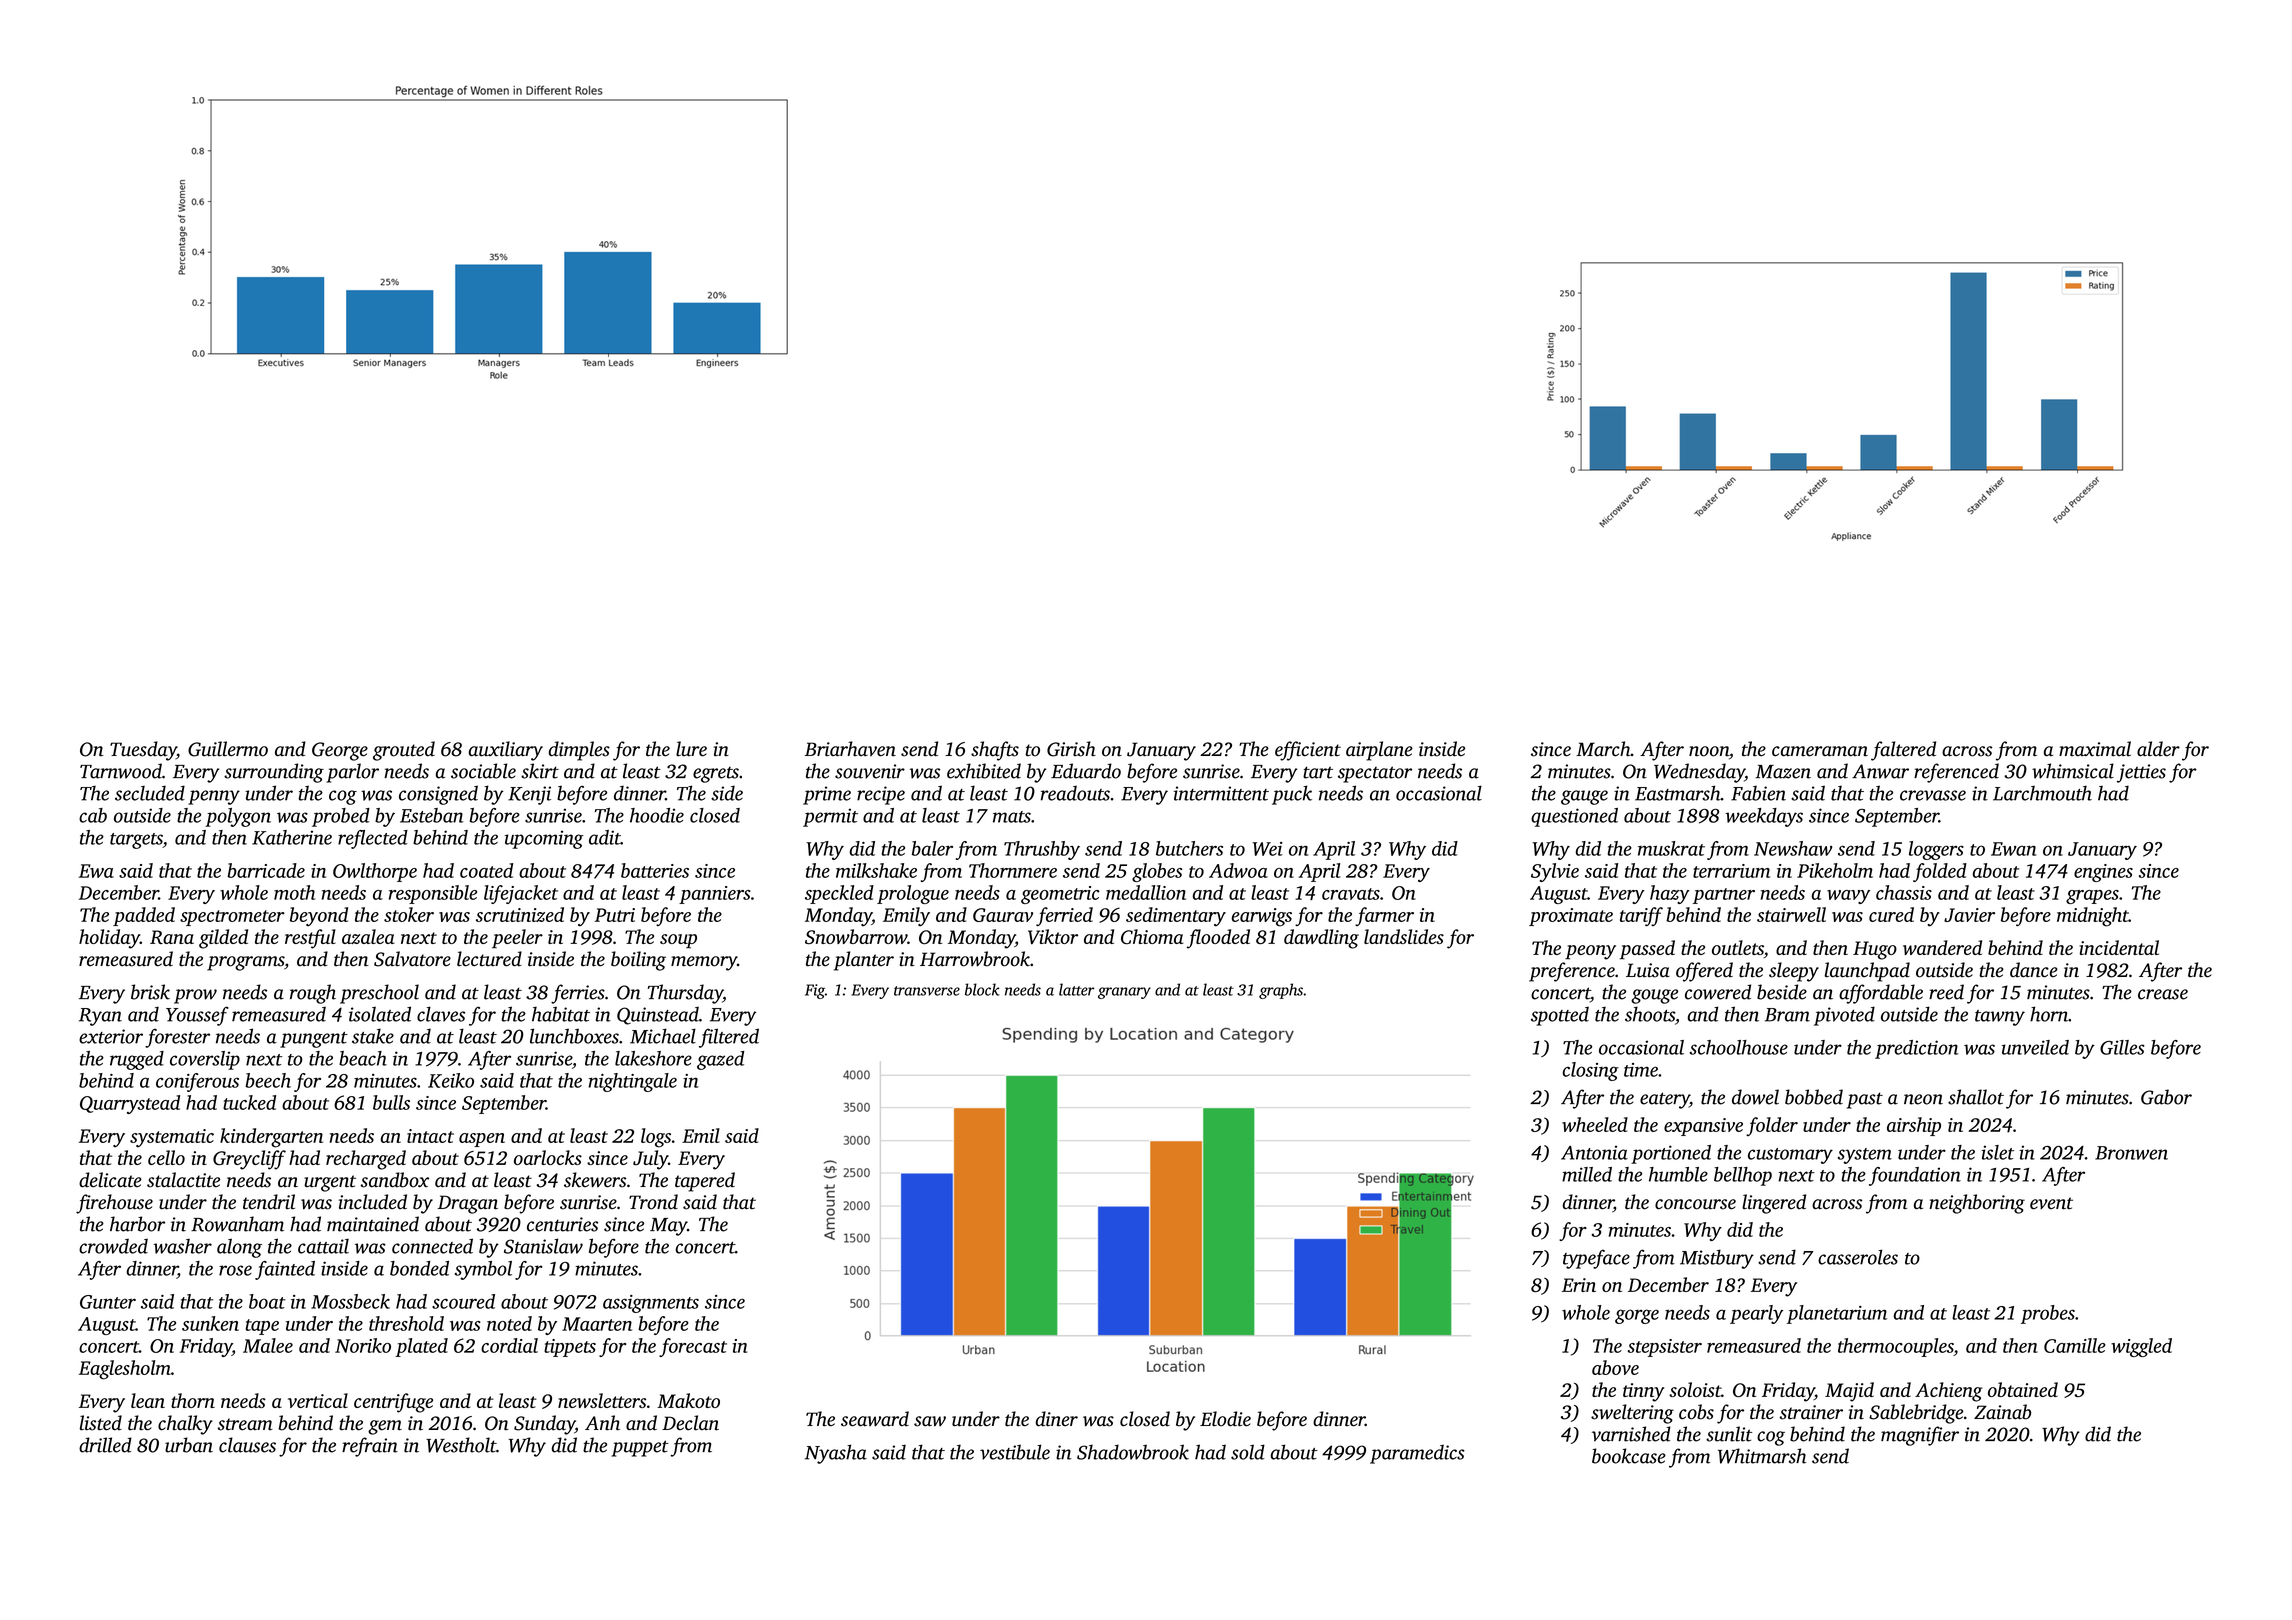 This screenshot has height=1620, width=2292. Describe the element at coordinates (318, 1400) in the screenshot. I see `vertical` at that location.
